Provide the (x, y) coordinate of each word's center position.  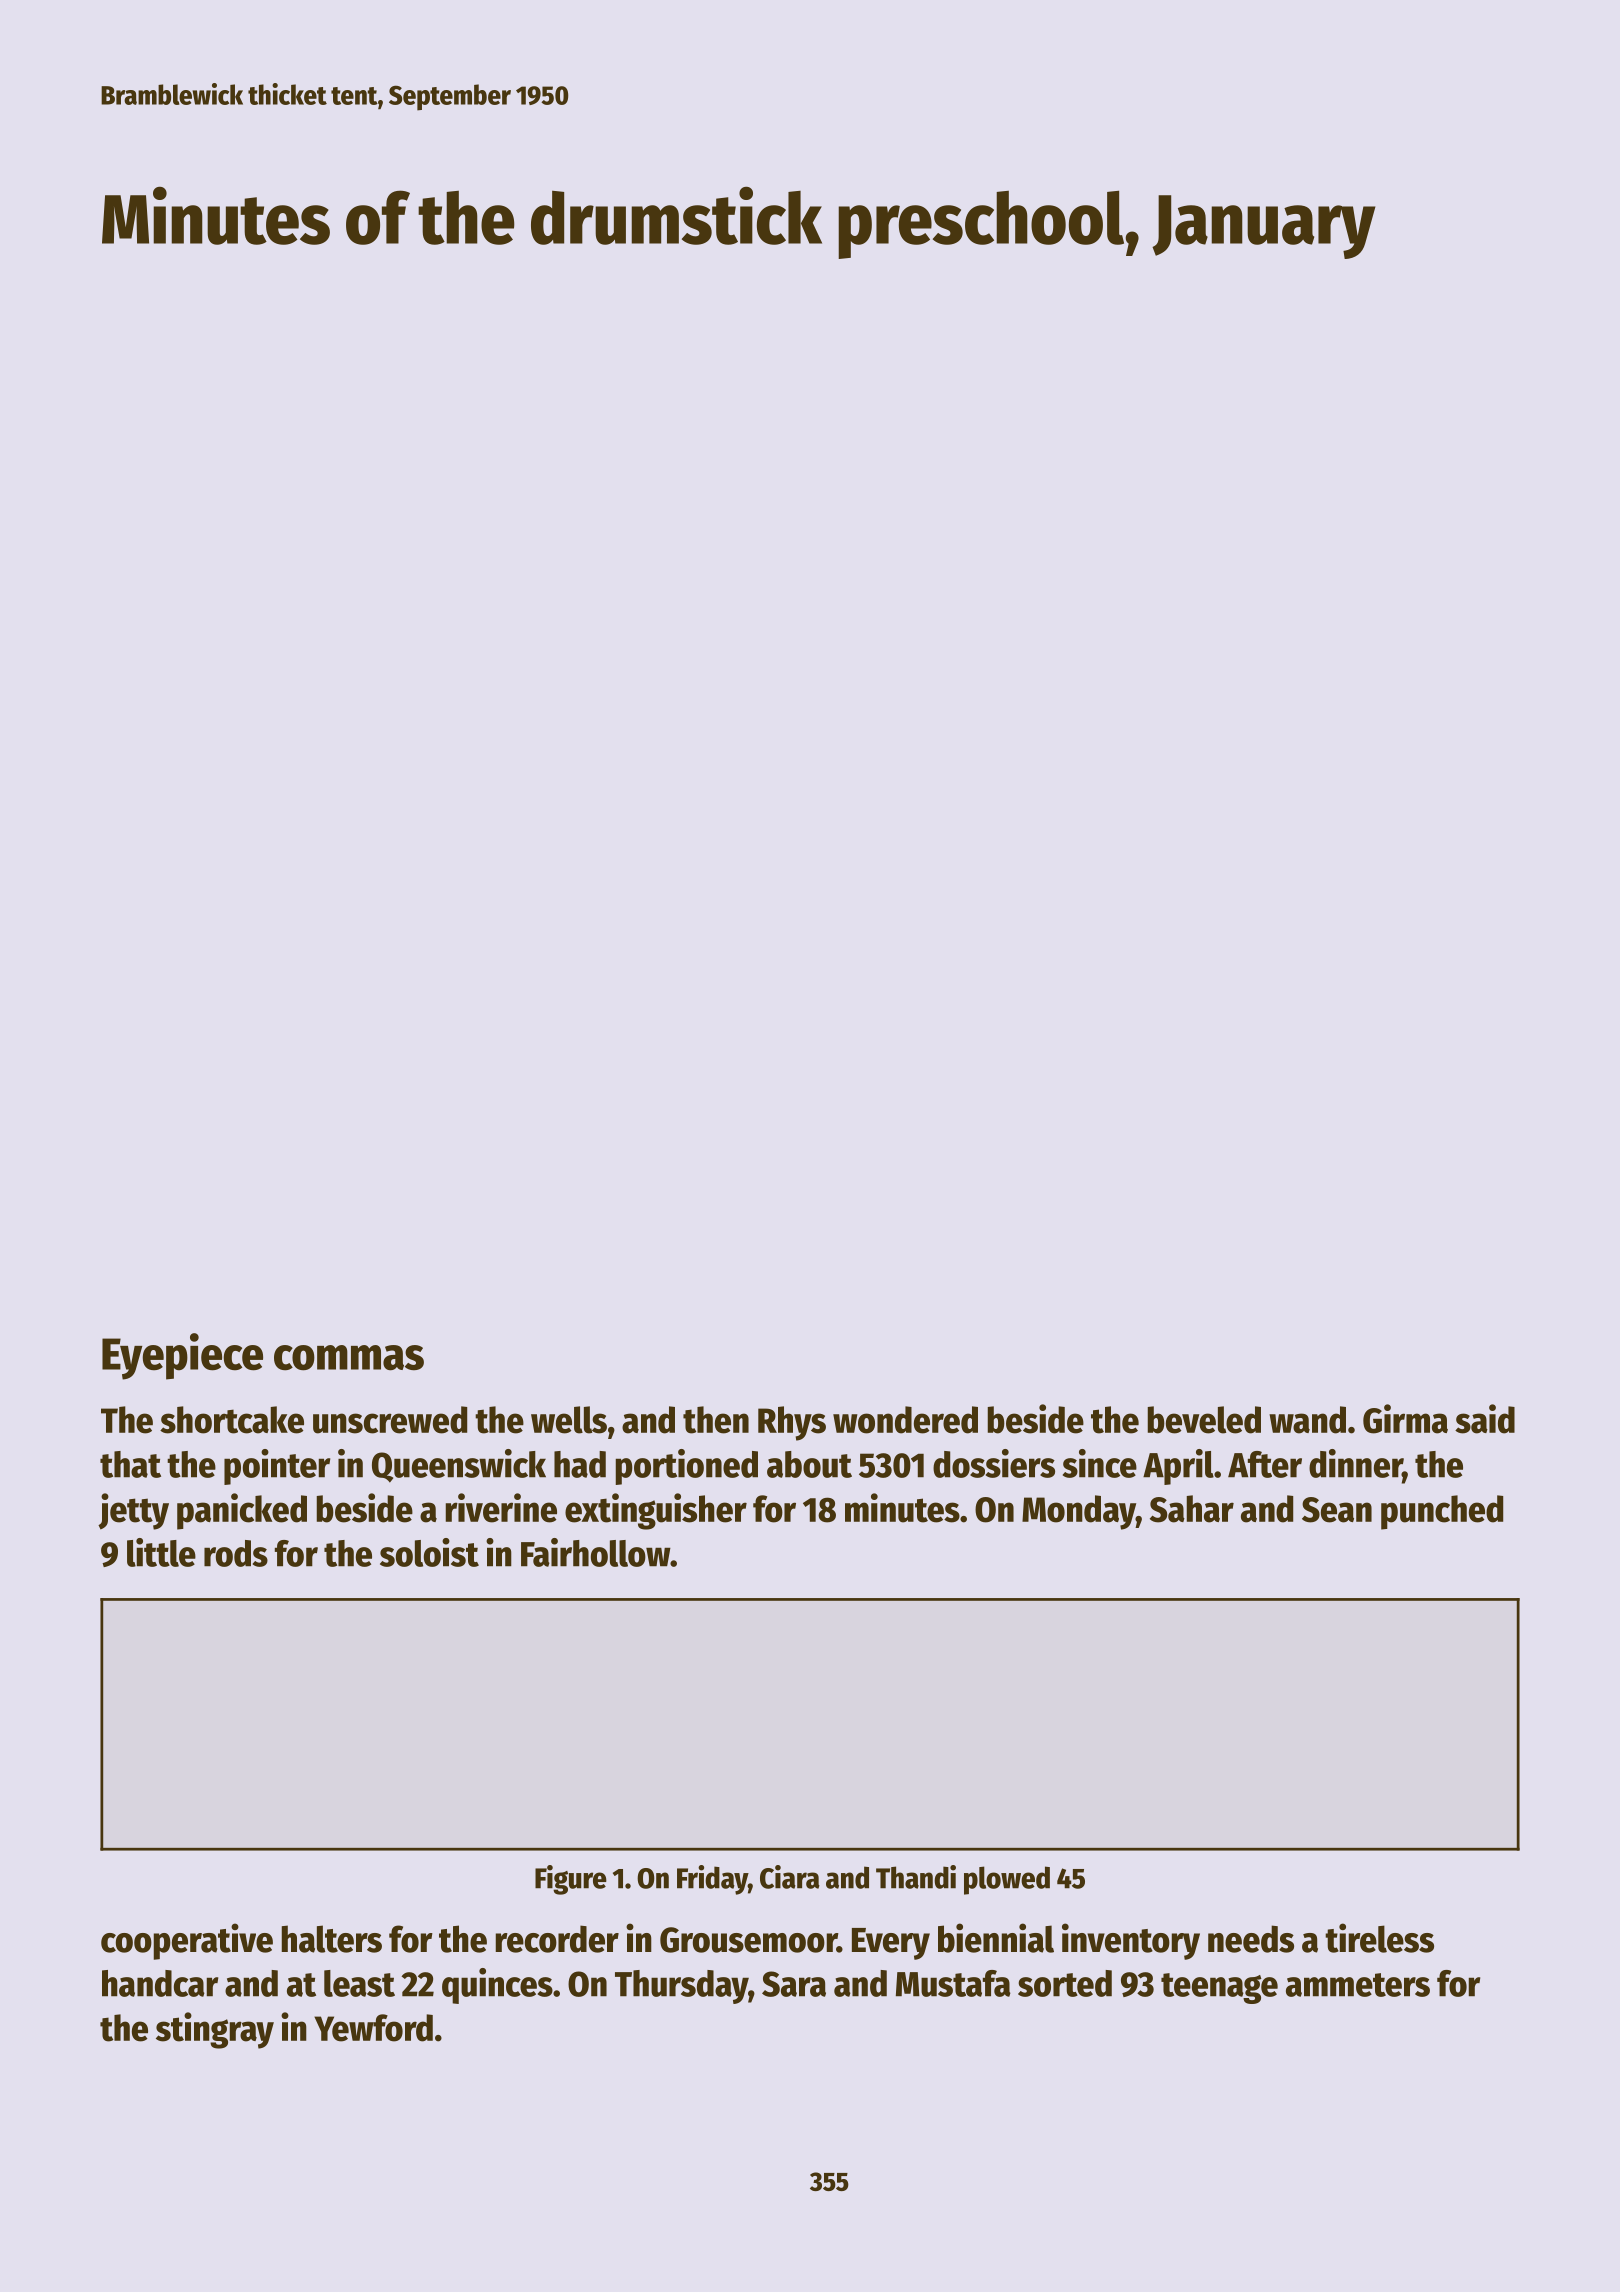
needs (1251, 1939)
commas (349, 1358)
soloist (429, 1552)
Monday (1079, 1512)
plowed (1007, 1880)
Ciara (790, 1877)
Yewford (373, 2028)
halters (331, 1939)
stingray (215, 2030)
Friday (712, 1880)
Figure (571, 1880)
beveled (1204, 1420)
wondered (905, 1420)
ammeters (1358, 1985)
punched (1442, 1512)
